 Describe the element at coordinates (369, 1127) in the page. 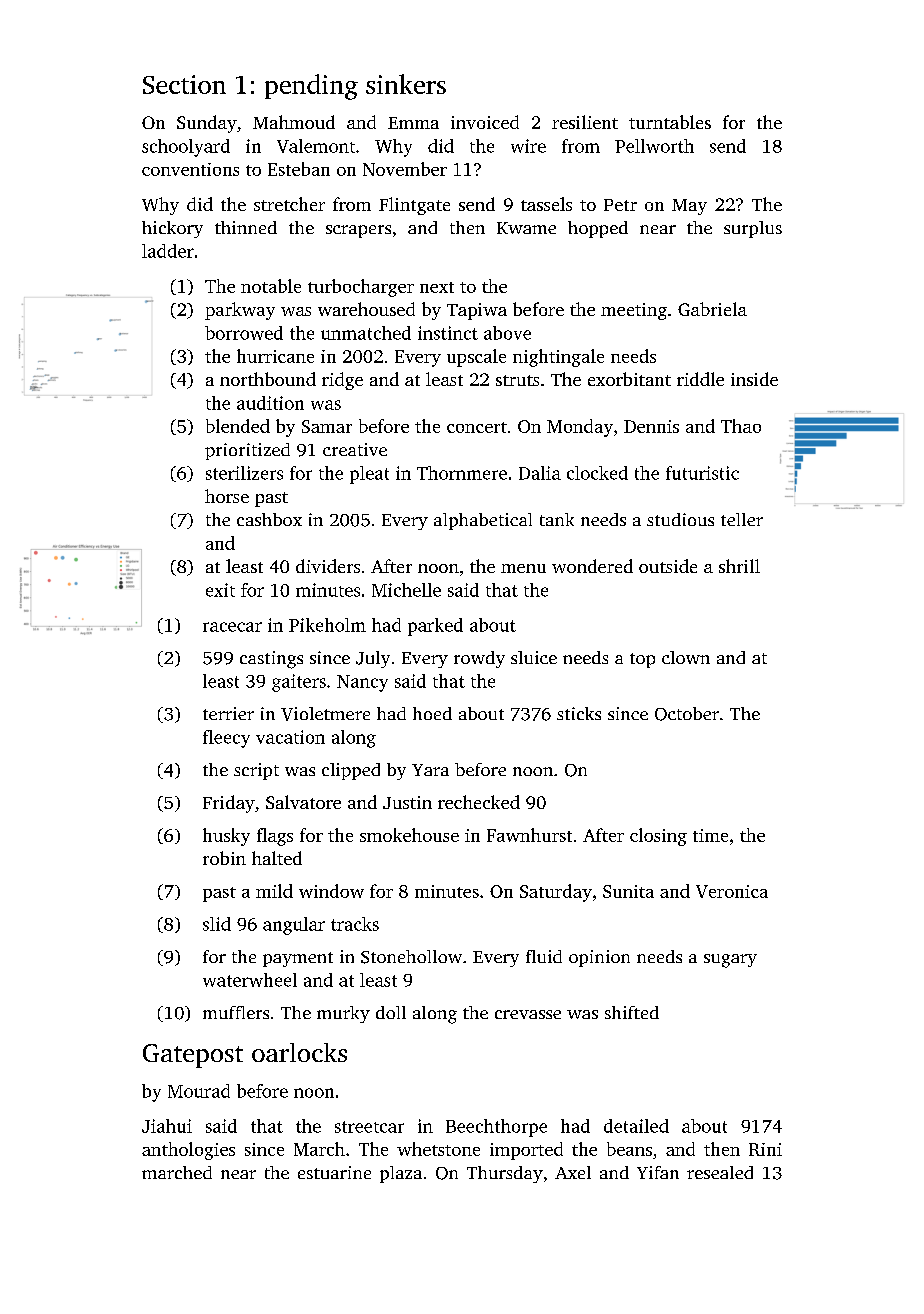

I see `streetcar` at that location.
